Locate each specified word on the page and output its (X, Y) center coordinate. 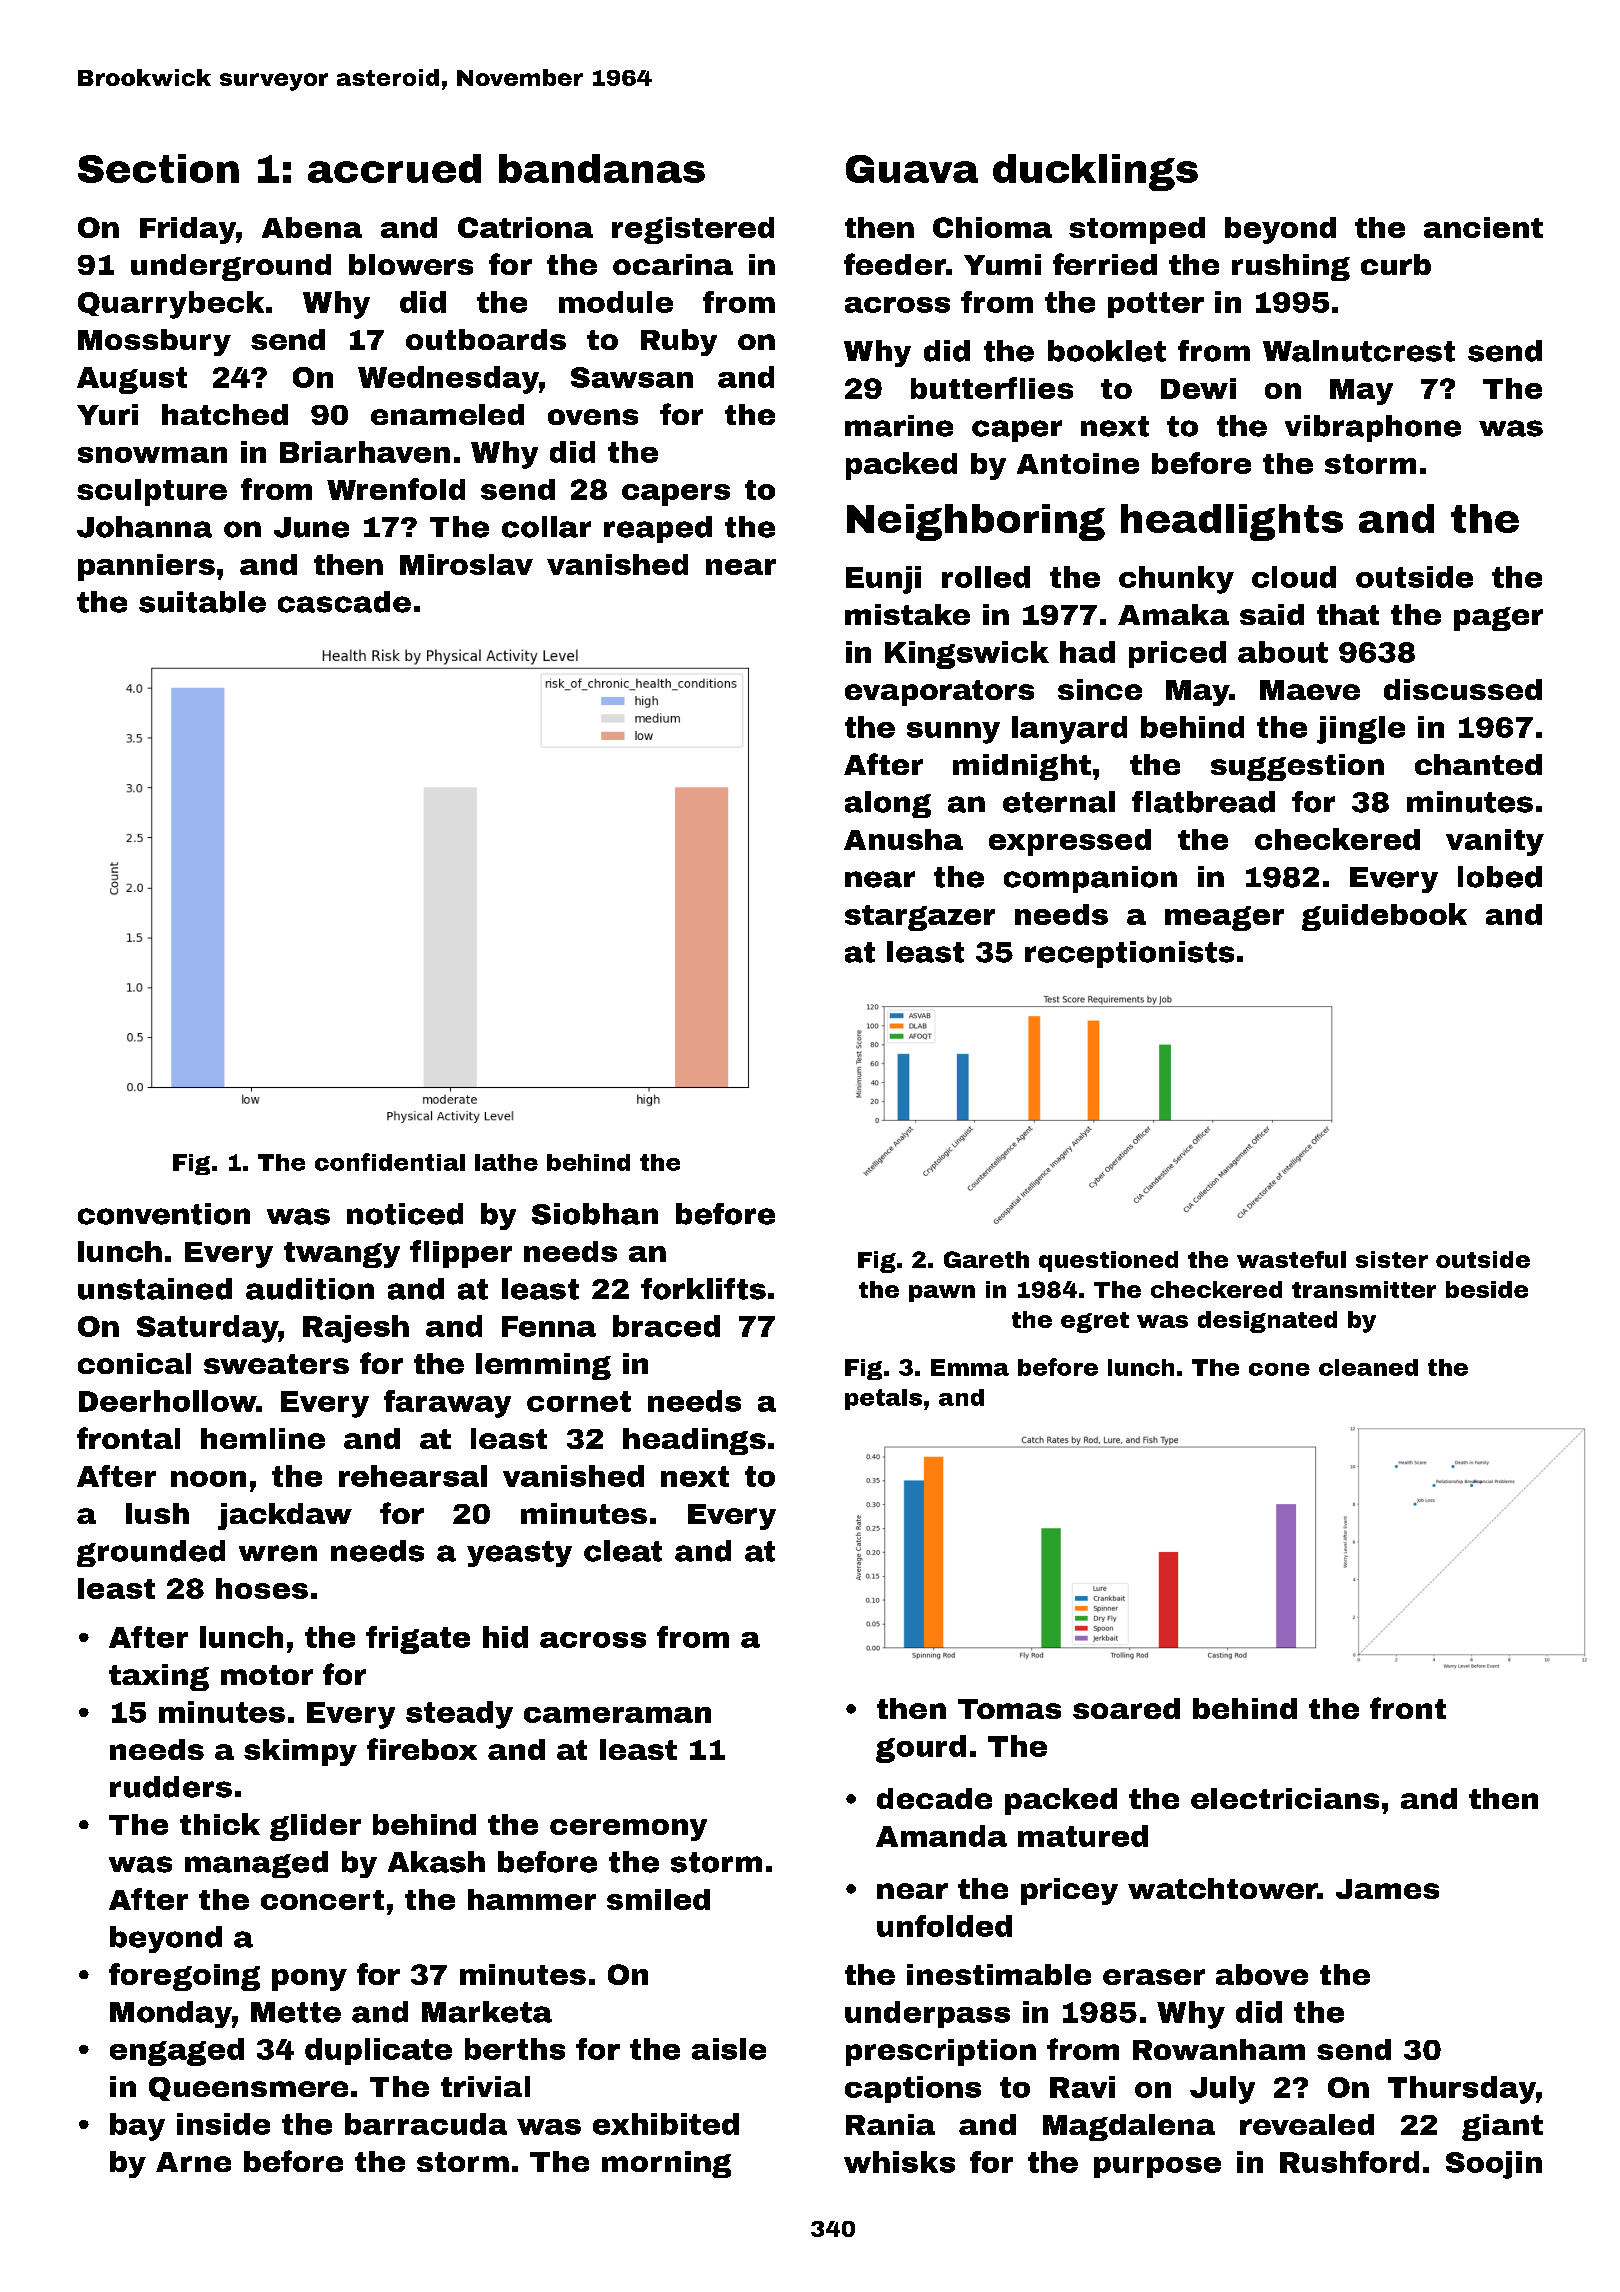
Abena (312, 227)
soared (1126, 1708)
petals (883, 1399)
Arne (193, 2162)
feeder (895, 264)
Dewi (1198, 388)
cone (1279, 1369)
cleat (623, 1551)
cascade (344, 602)
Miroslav (466, 564)
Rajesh (356, 1329)
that (1348, 614)
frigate (418, 1640)
